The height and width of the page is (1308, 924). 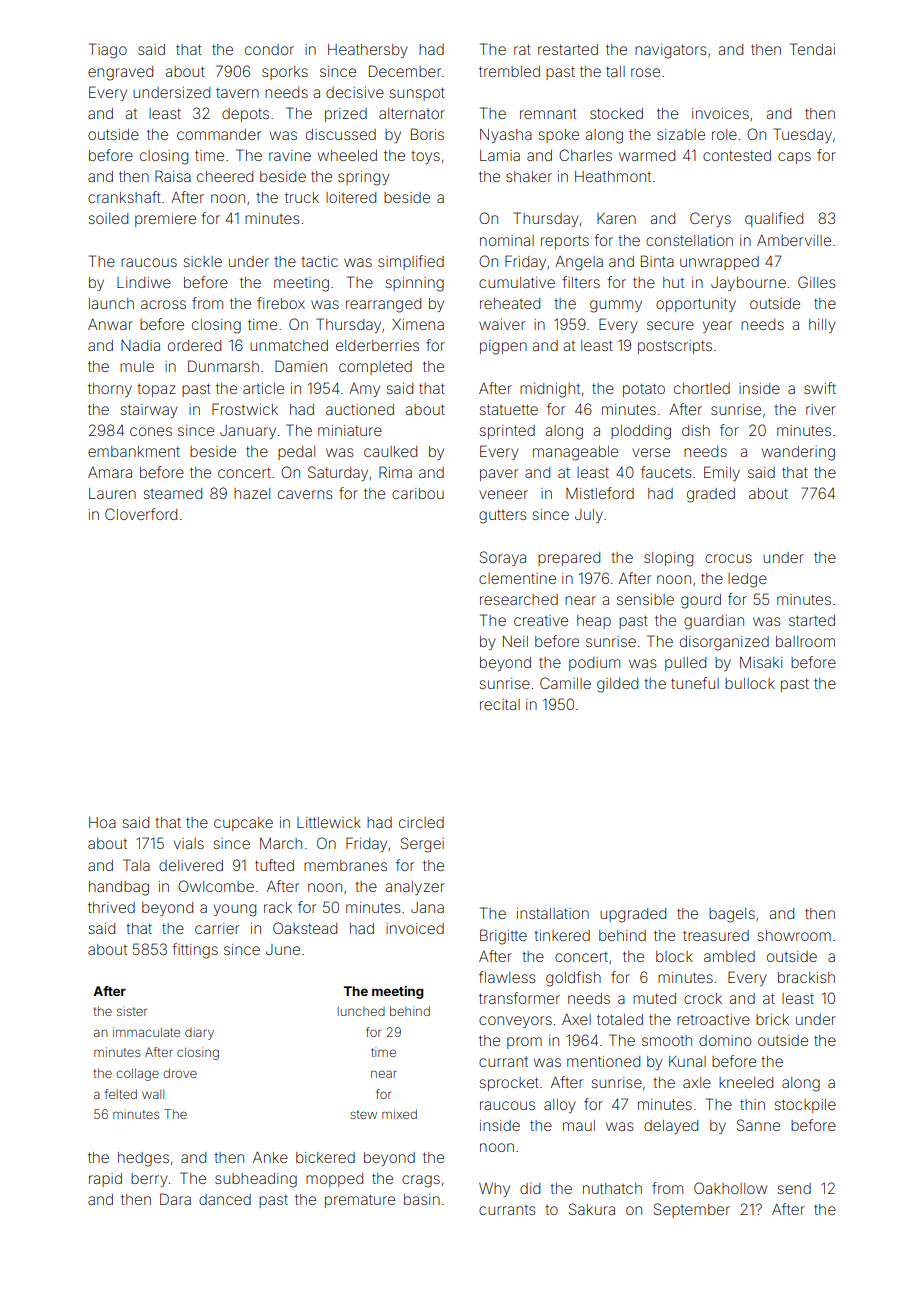 What do you see at coordinates (562, 935) in the page?
I see `tinkered` at bounding box center [562, 935].
